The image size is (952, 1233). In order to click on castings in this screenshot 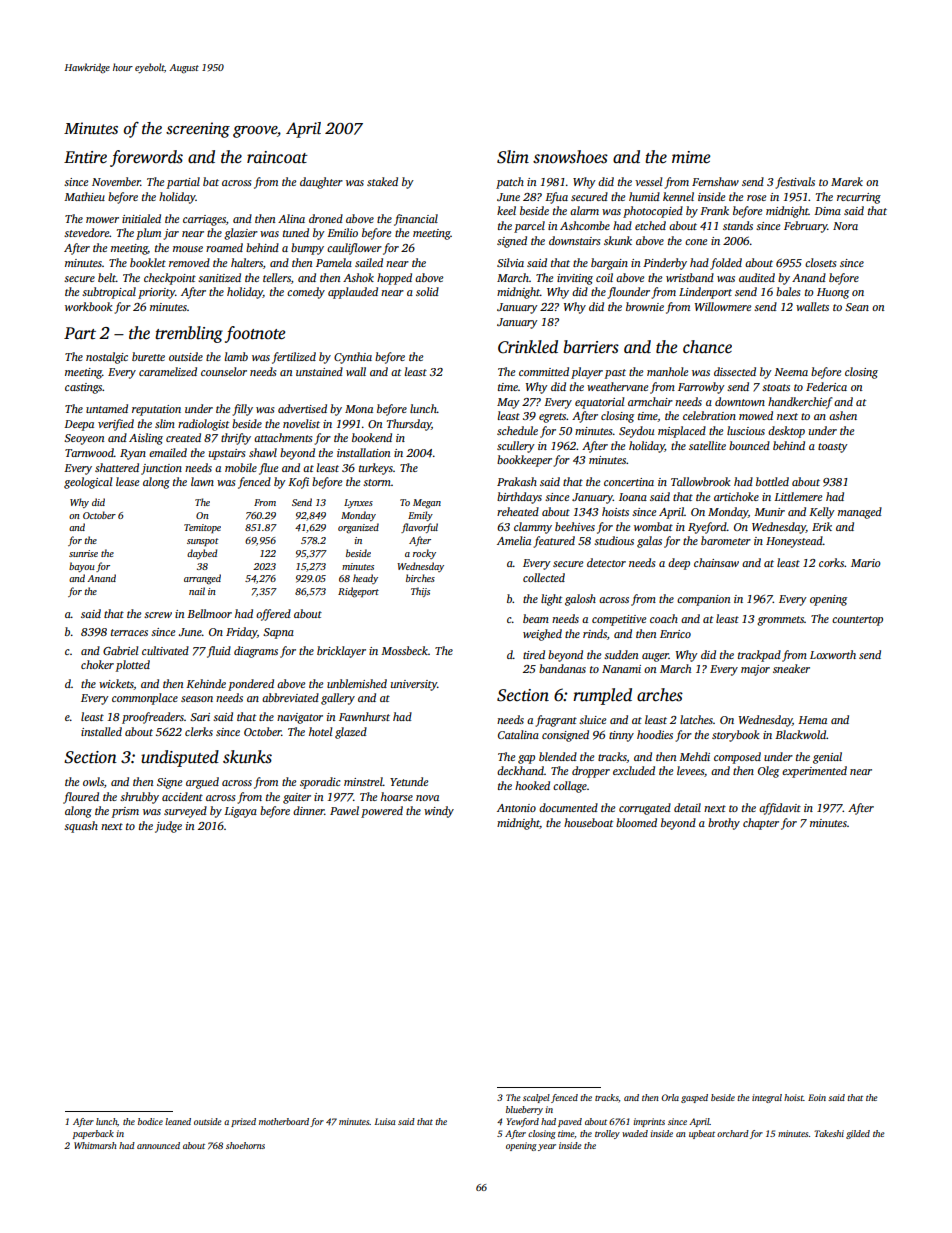, I will do `click(84, 388)`.
